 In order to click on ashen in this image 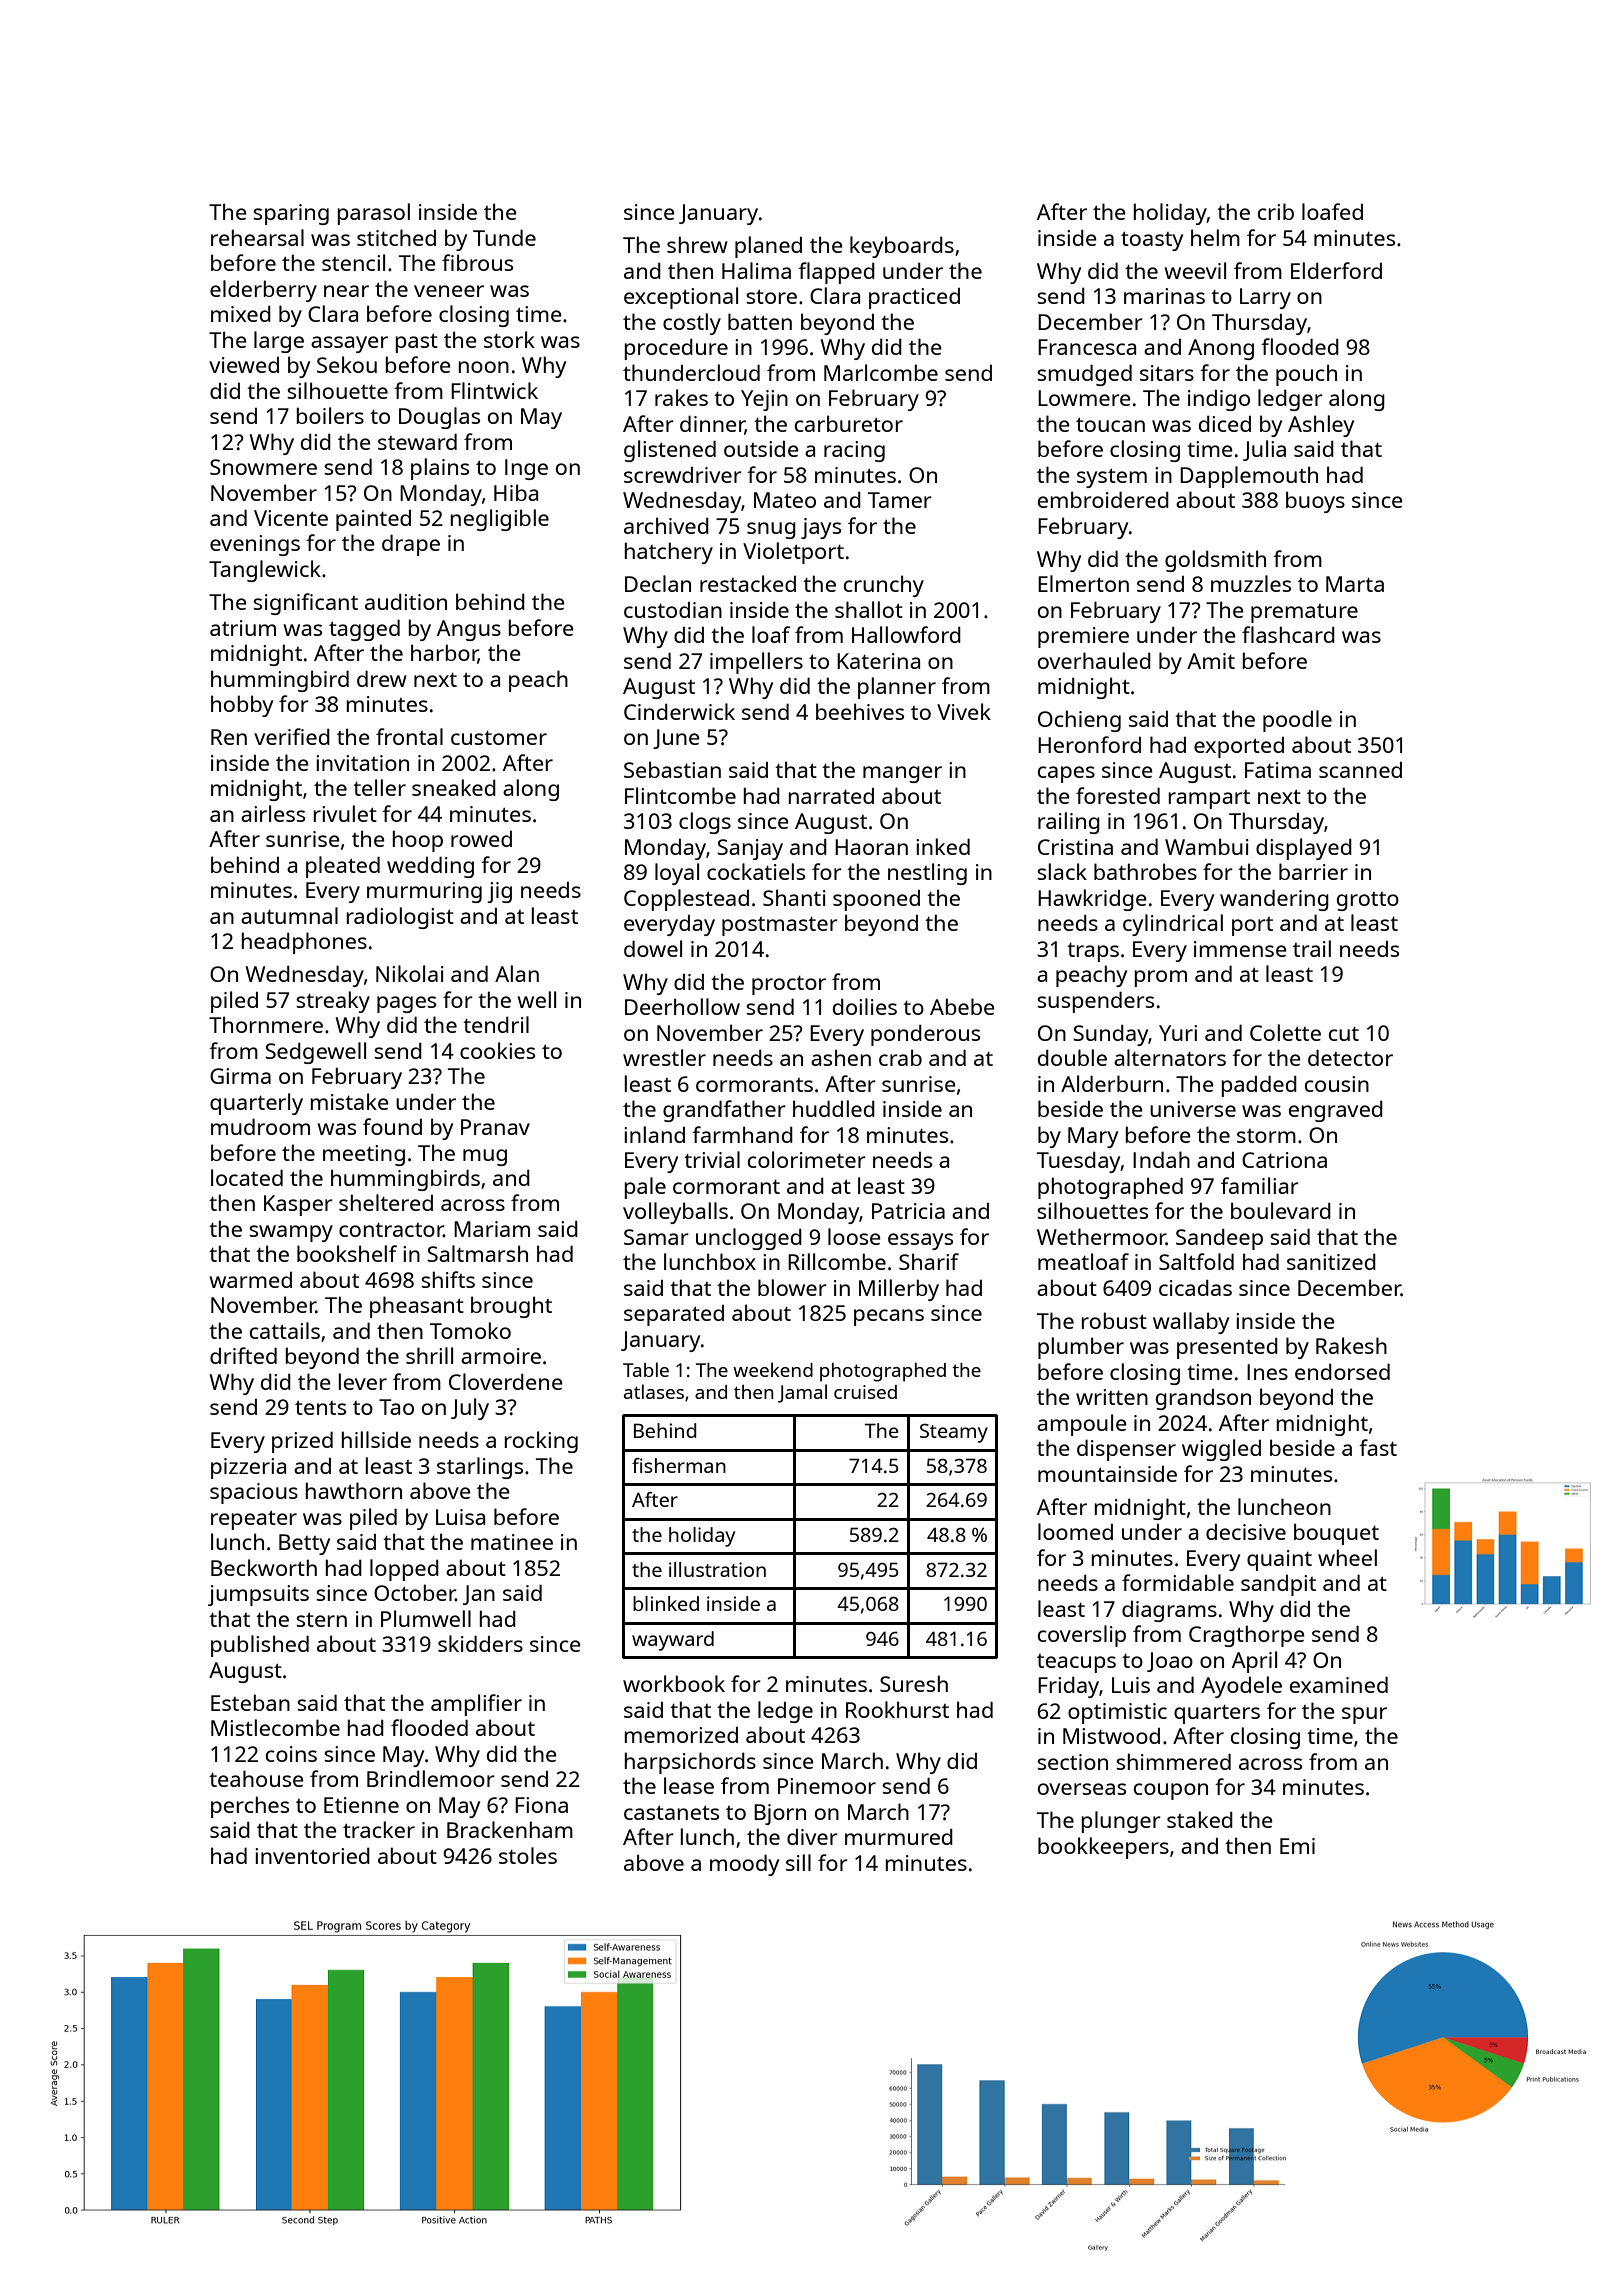, I will do `click(841, 1057)`.
